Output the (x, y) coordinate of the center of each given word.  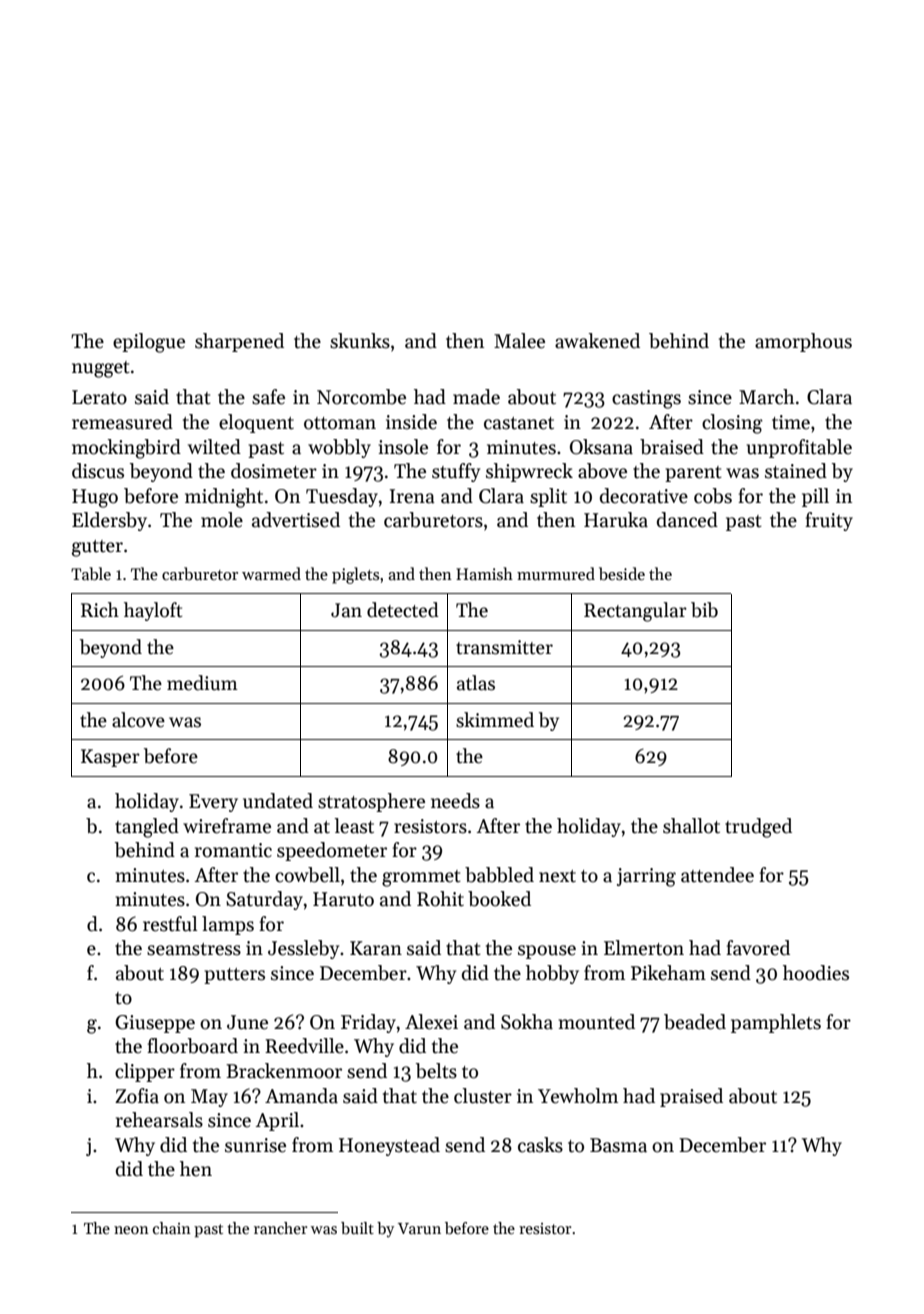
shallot (691, 826)
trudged (758, 828)
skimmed (495, 720)
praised (691, 1097)
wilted (214, 447)
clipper (145, 1072)
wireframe (227, 826)
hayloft (153, 611)
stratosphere (371, 802)
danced (687, 520)
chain (172, 1228)
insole (403, 447)
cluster (483, 1096)
